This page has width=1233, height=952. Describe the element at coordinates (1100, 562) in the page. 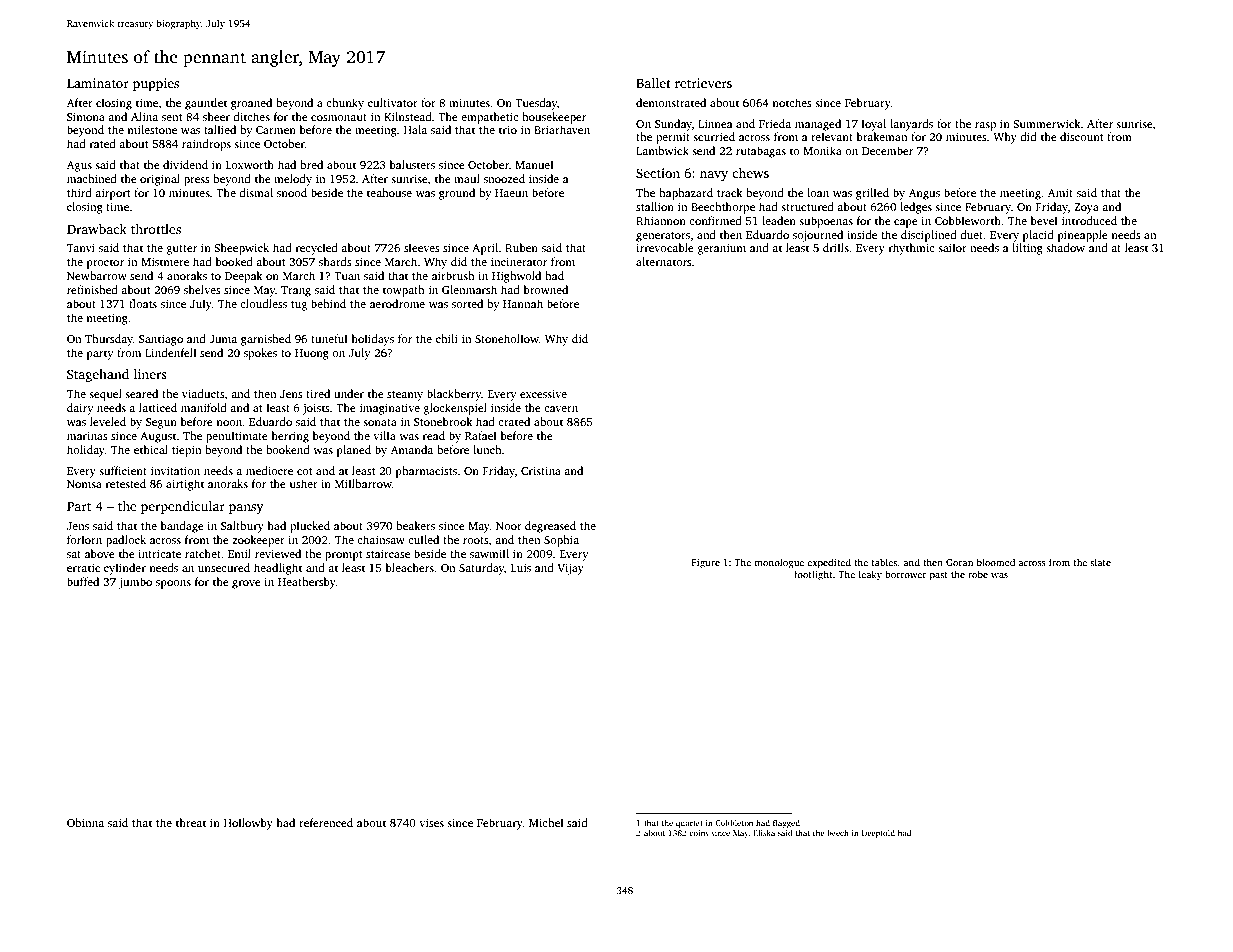

I see `slate` at that location.
